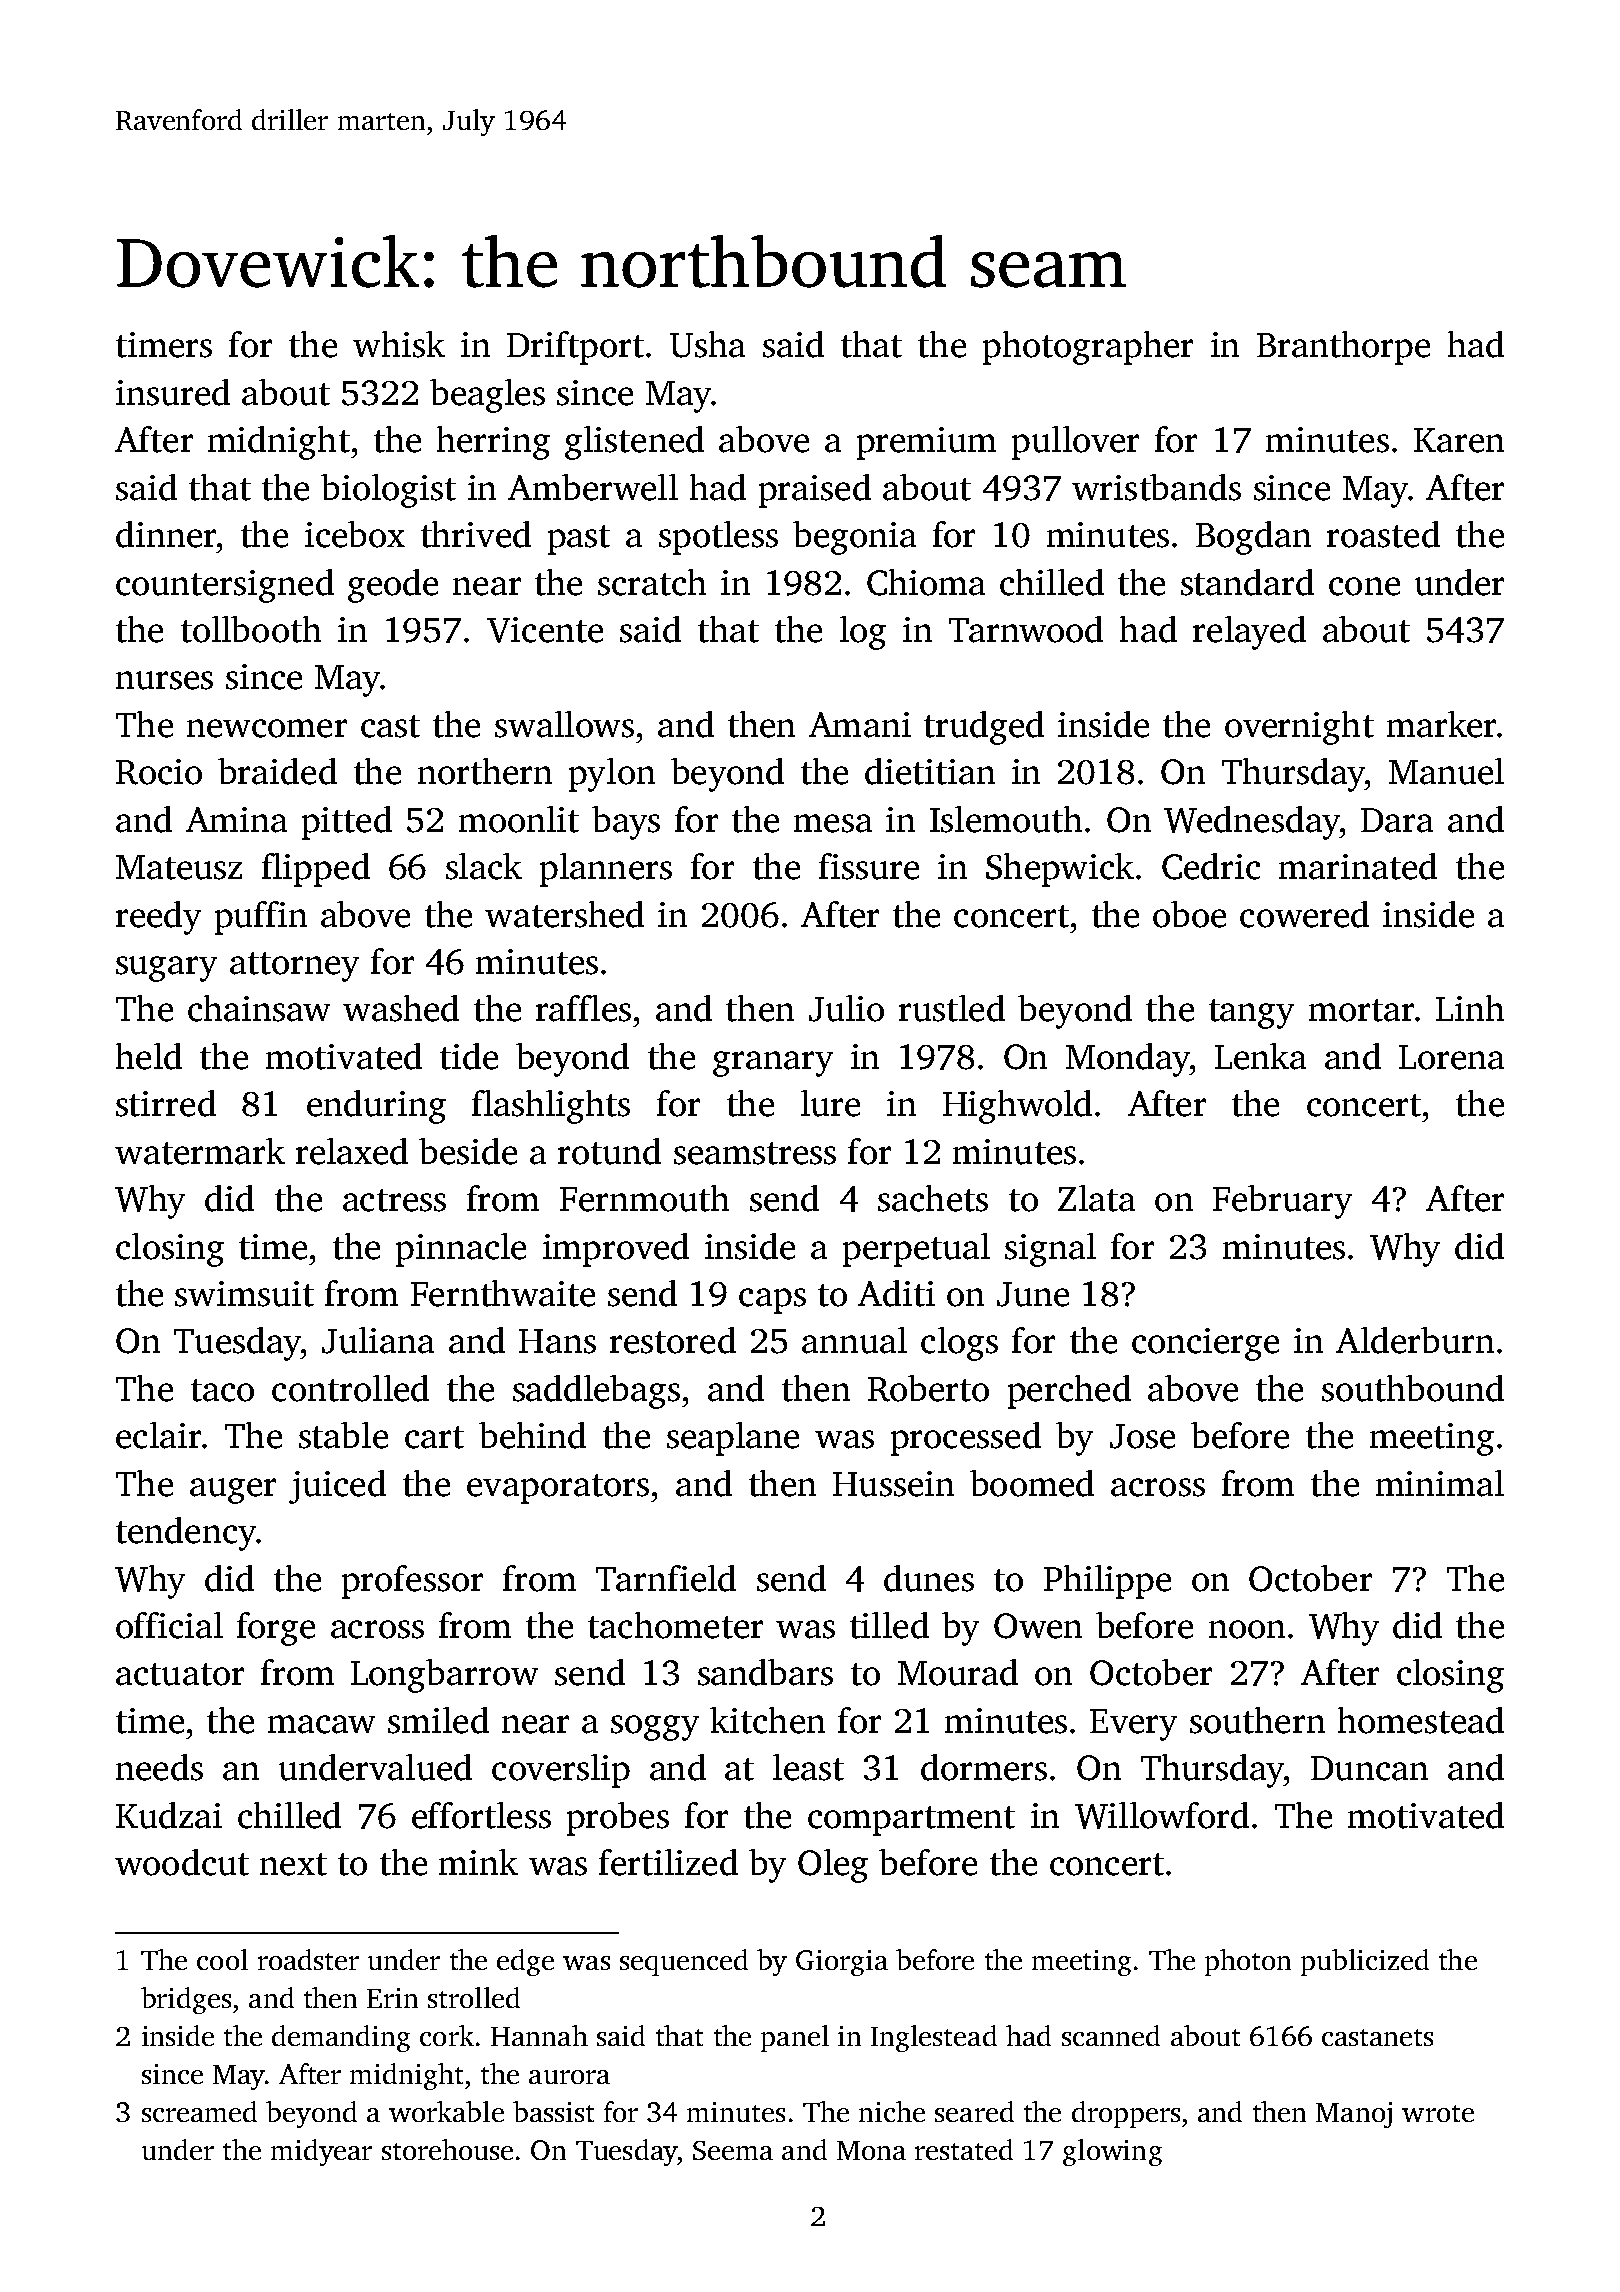 This image has width=1620, height=2292. Describe the element at coordinates (830, 1103) in the image. I see `lure` at that location.
